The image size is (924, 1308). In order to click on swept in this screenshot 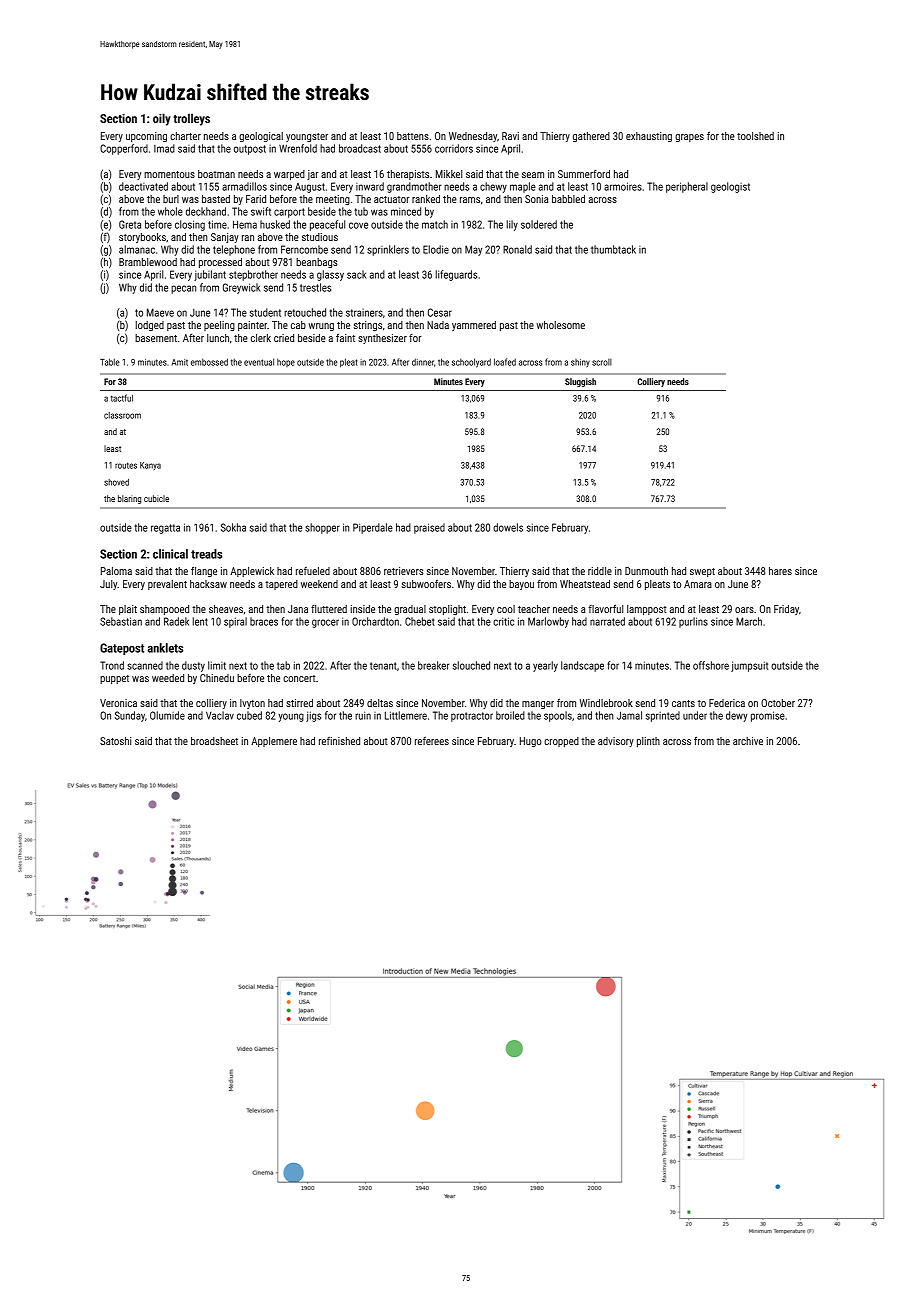, I will do `click(702, 572)`.
